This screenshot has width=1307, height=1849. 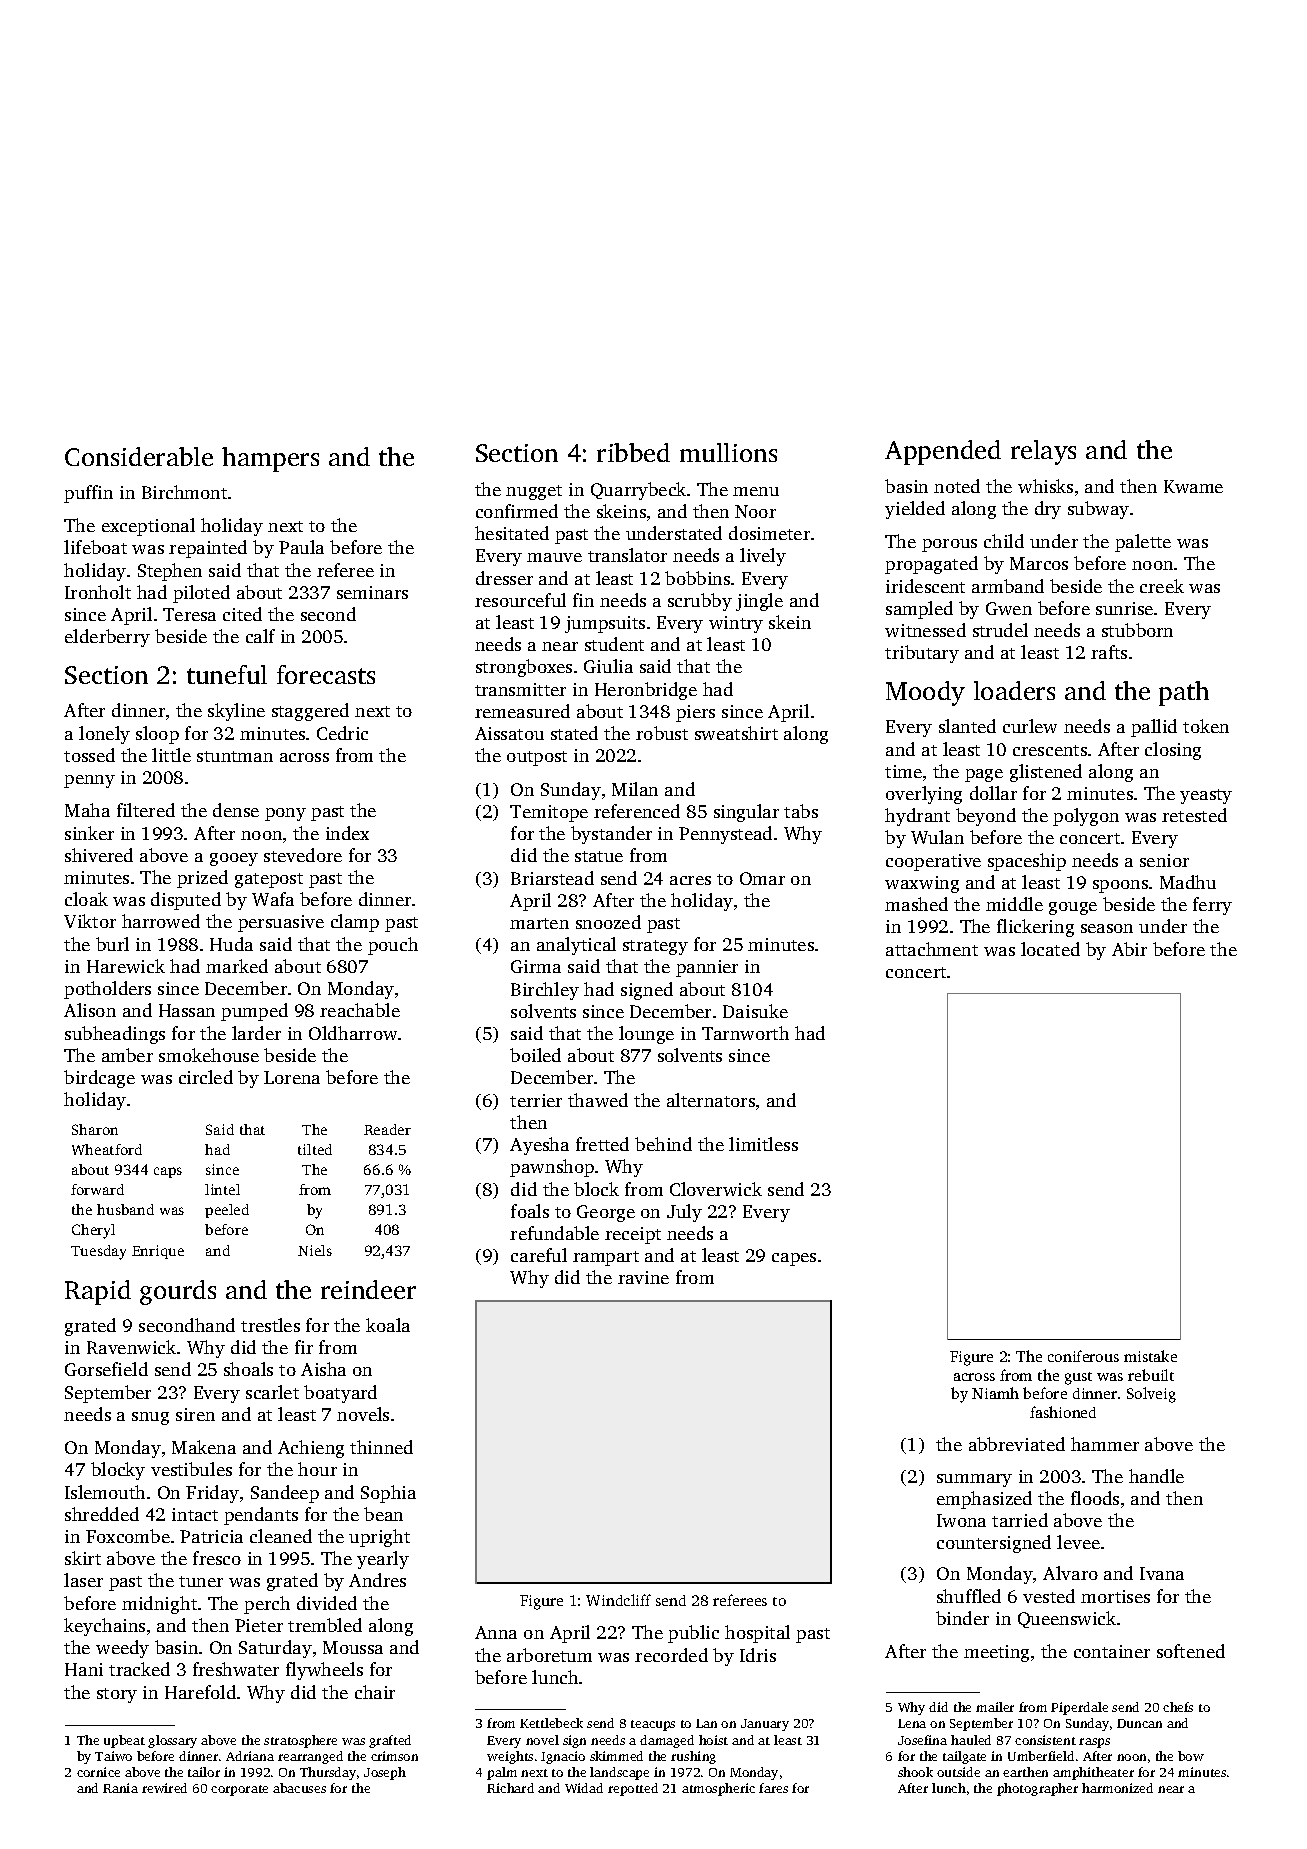 I want to click on located, so click(x=1050, y=949).
